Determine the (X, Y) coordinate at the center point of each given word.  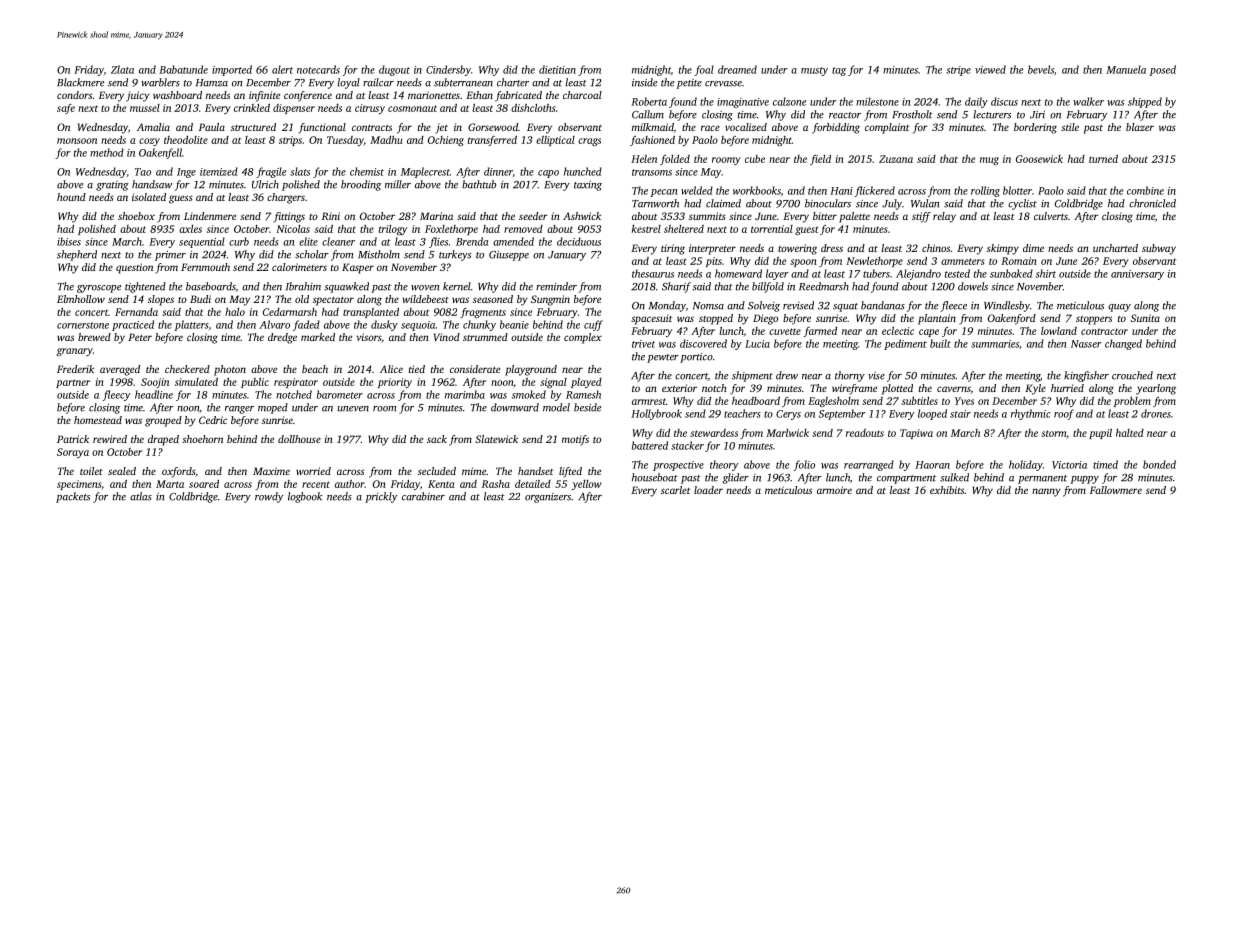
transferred (492, 141)
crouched (1132, 375)
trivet (643, 344)
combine (1145, 190)
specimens (79, 485)
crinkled (252, 108)
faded (306, 325)
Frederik (75, 369)
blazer (1140, 127)
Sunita (1145, 318)
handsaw (152, 184)
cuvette (785, 331)
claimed (723, 203)
